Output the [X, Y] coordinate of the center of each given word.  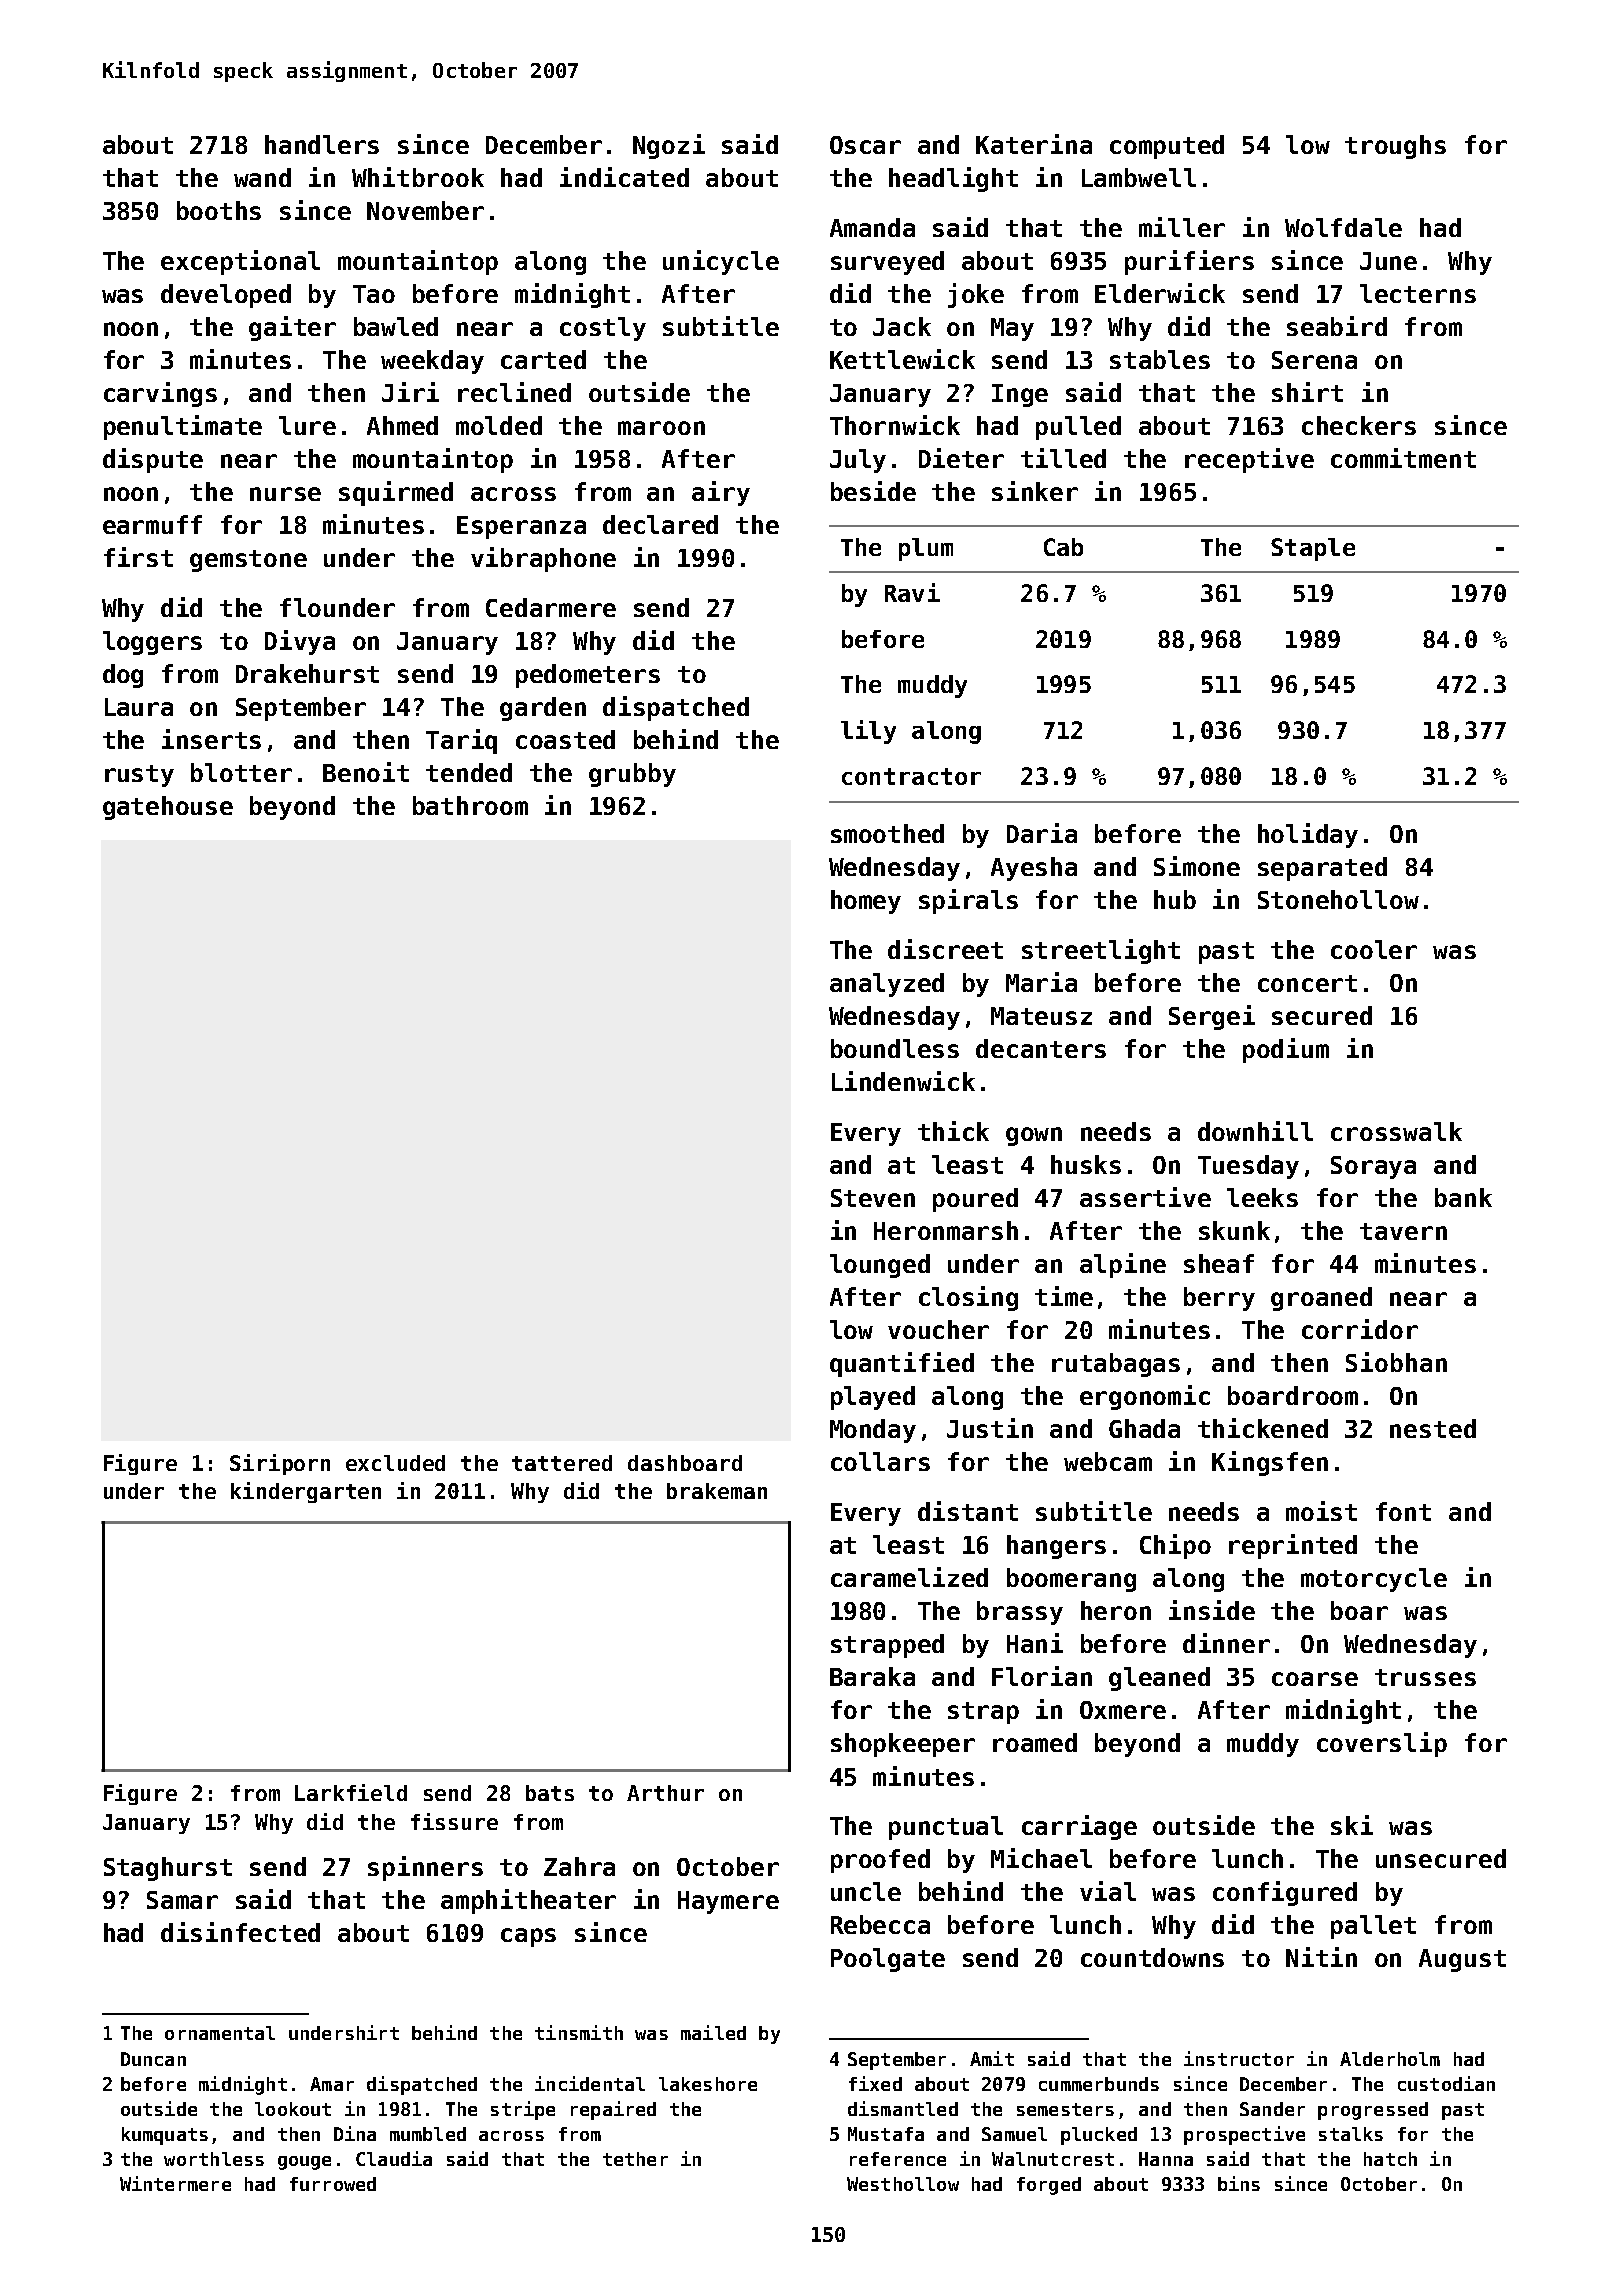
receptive [1249, 460]
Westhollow [903, 2184]
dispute [153, 460]
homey [866, 902]
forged [1049, 2186]
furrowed [333, 2184]
